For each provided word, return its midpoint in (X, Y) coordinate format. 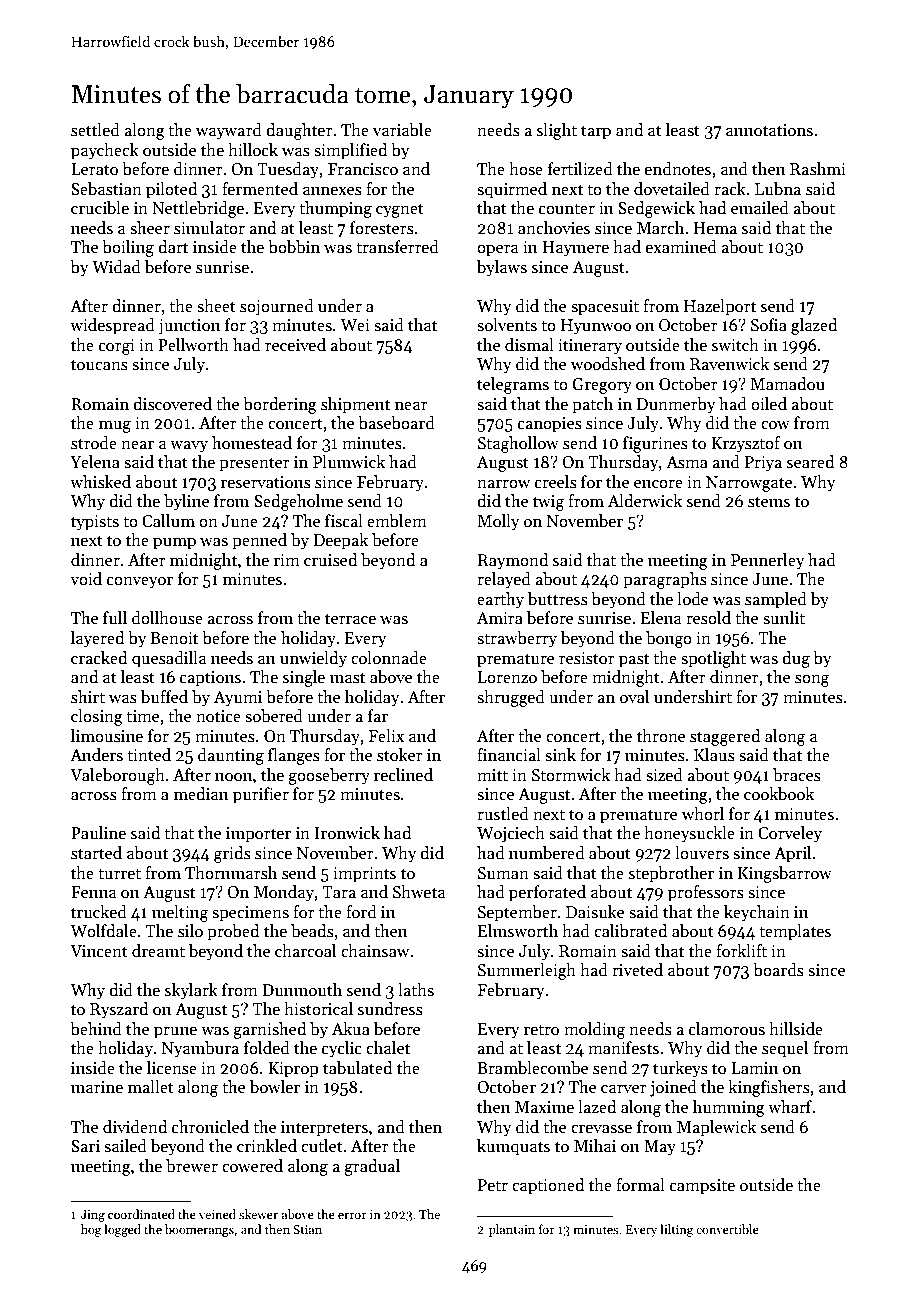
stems (769, 502)
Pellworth (193, 345)
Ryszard (119, 1010)
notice (218, 716)
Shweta (419, 892)
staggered (725, 737)
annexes (332, 191)
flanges (294, 756)
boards (778, 970)
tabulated (357, 1068)
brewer (192, 1166)
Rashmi (818, 169)
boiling (128, 248)
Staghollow (518, 444)
